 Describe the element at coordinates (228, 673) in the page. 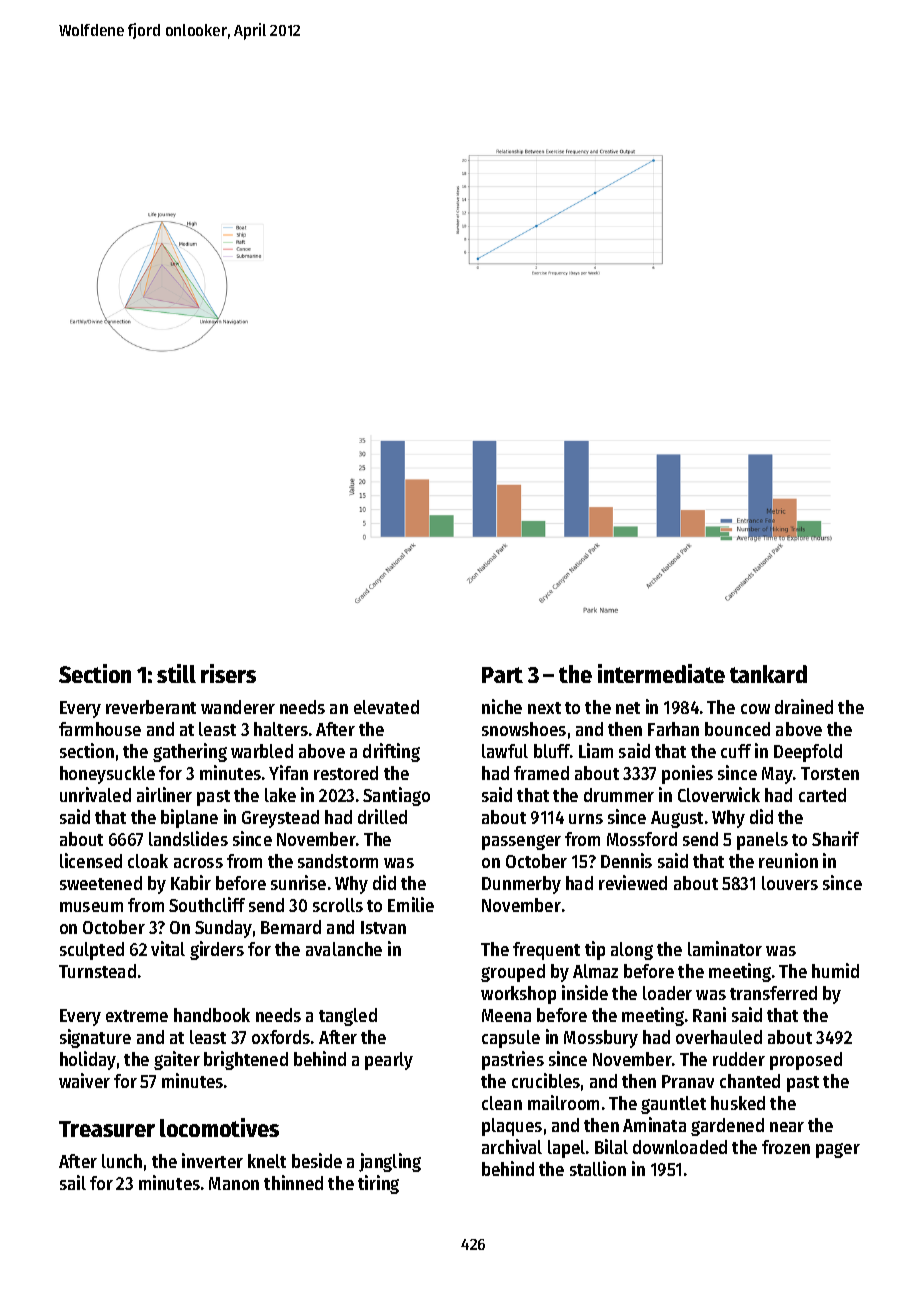

I see `risers` at that location.
